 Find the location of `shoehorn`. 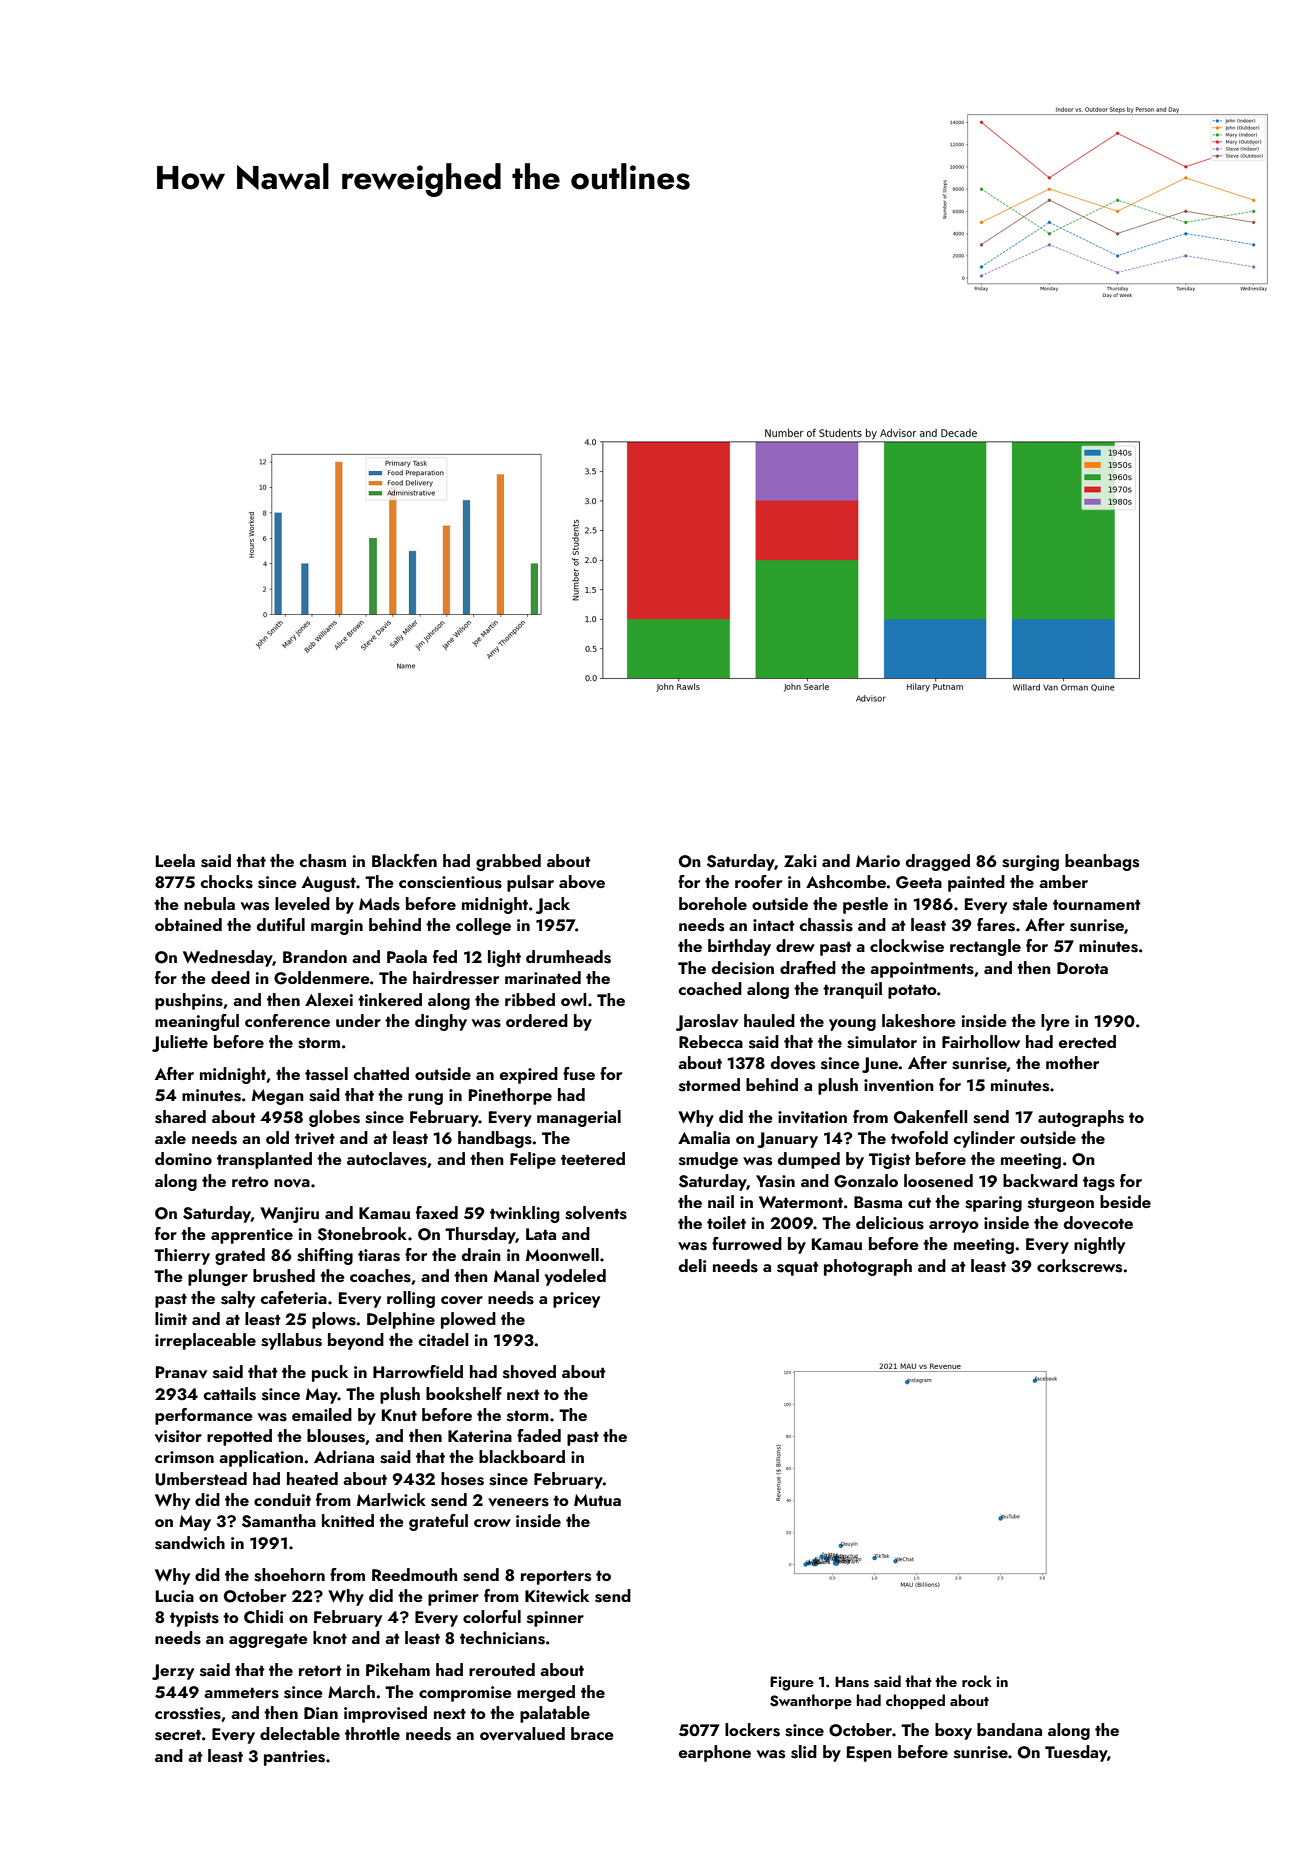

shoehorn is located at coordinates (289, 1575).
